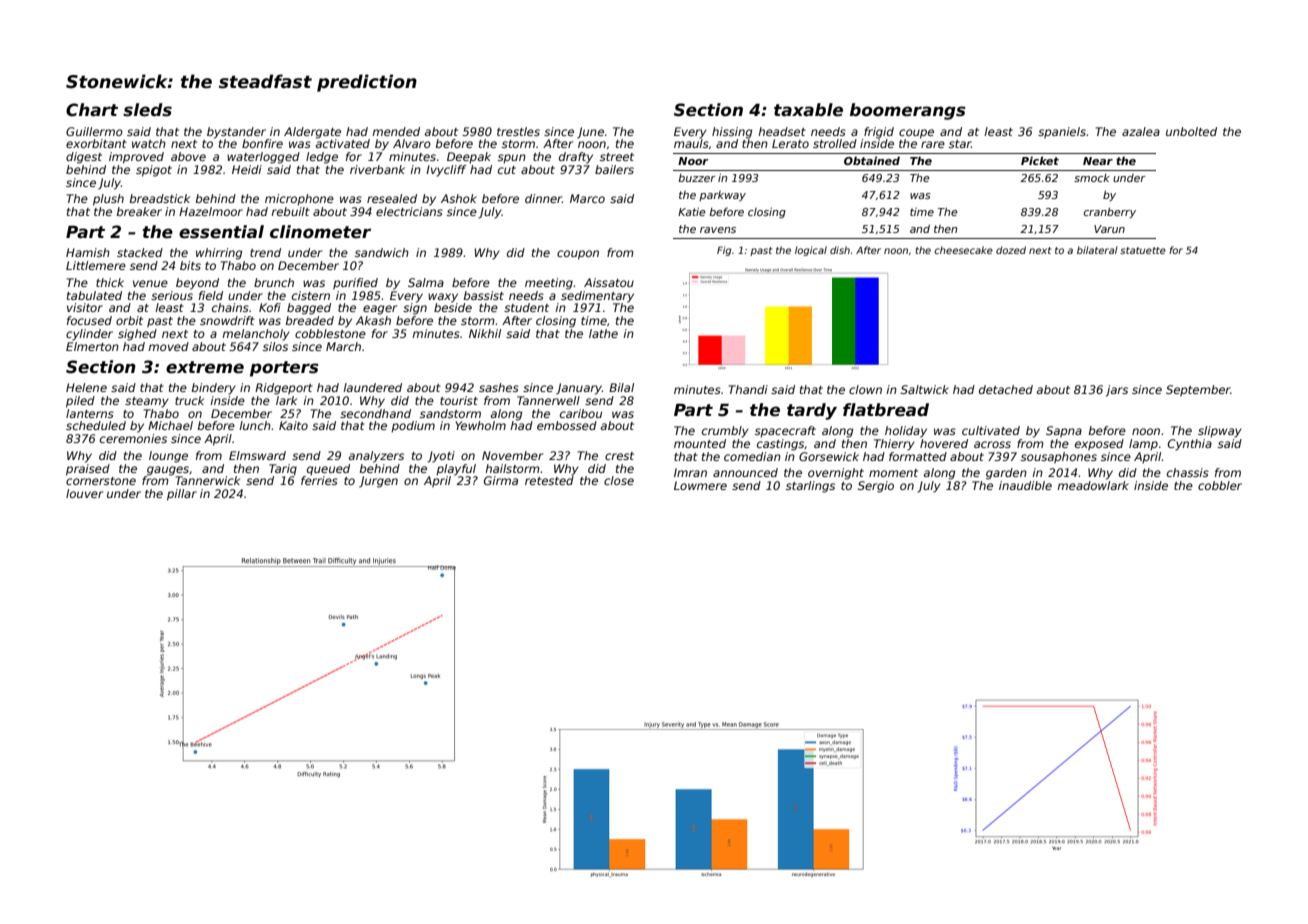  I want to click on coupon, so click(578, 255).
